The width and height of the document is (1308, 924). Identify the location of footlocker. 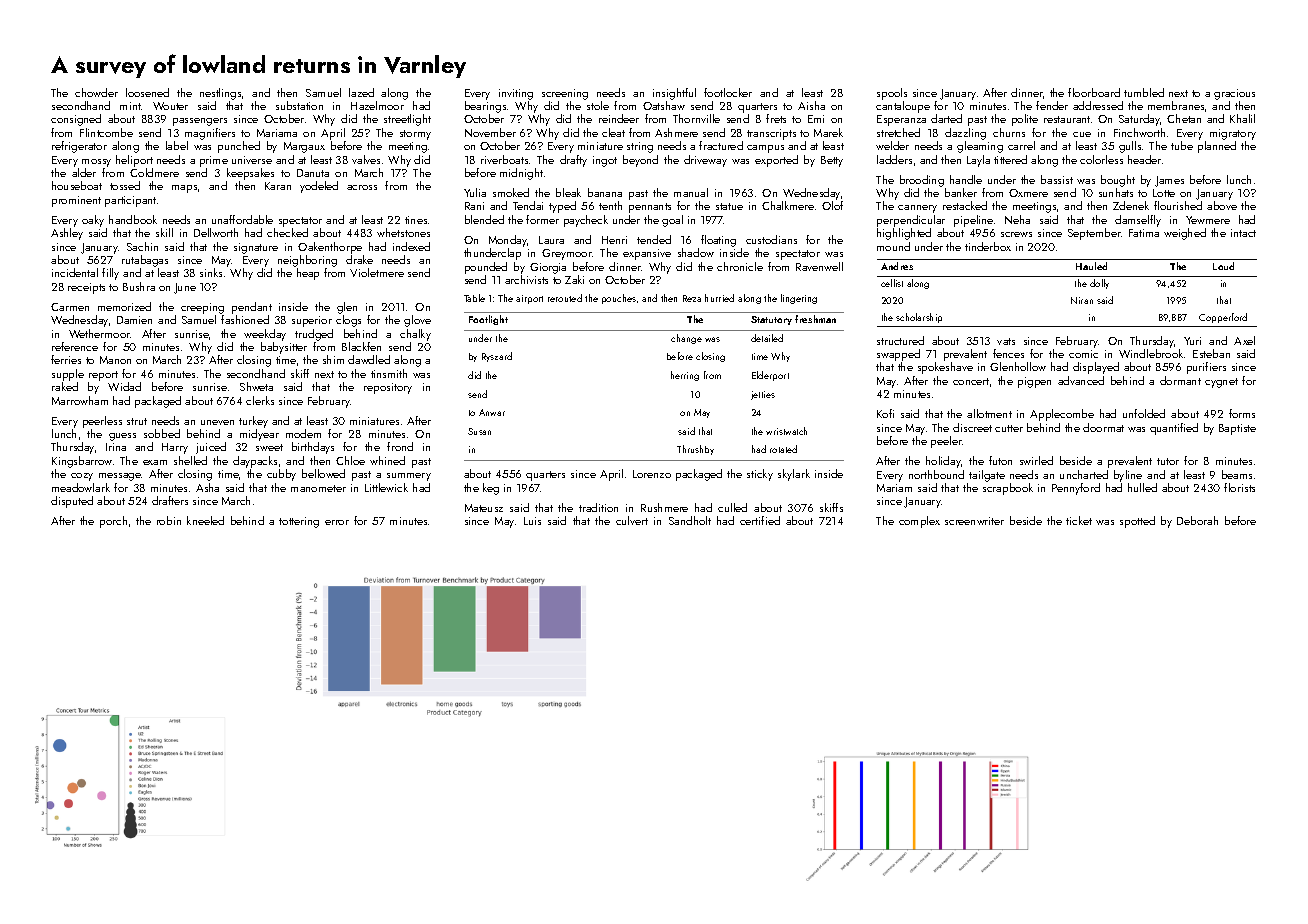
(728, 92).
